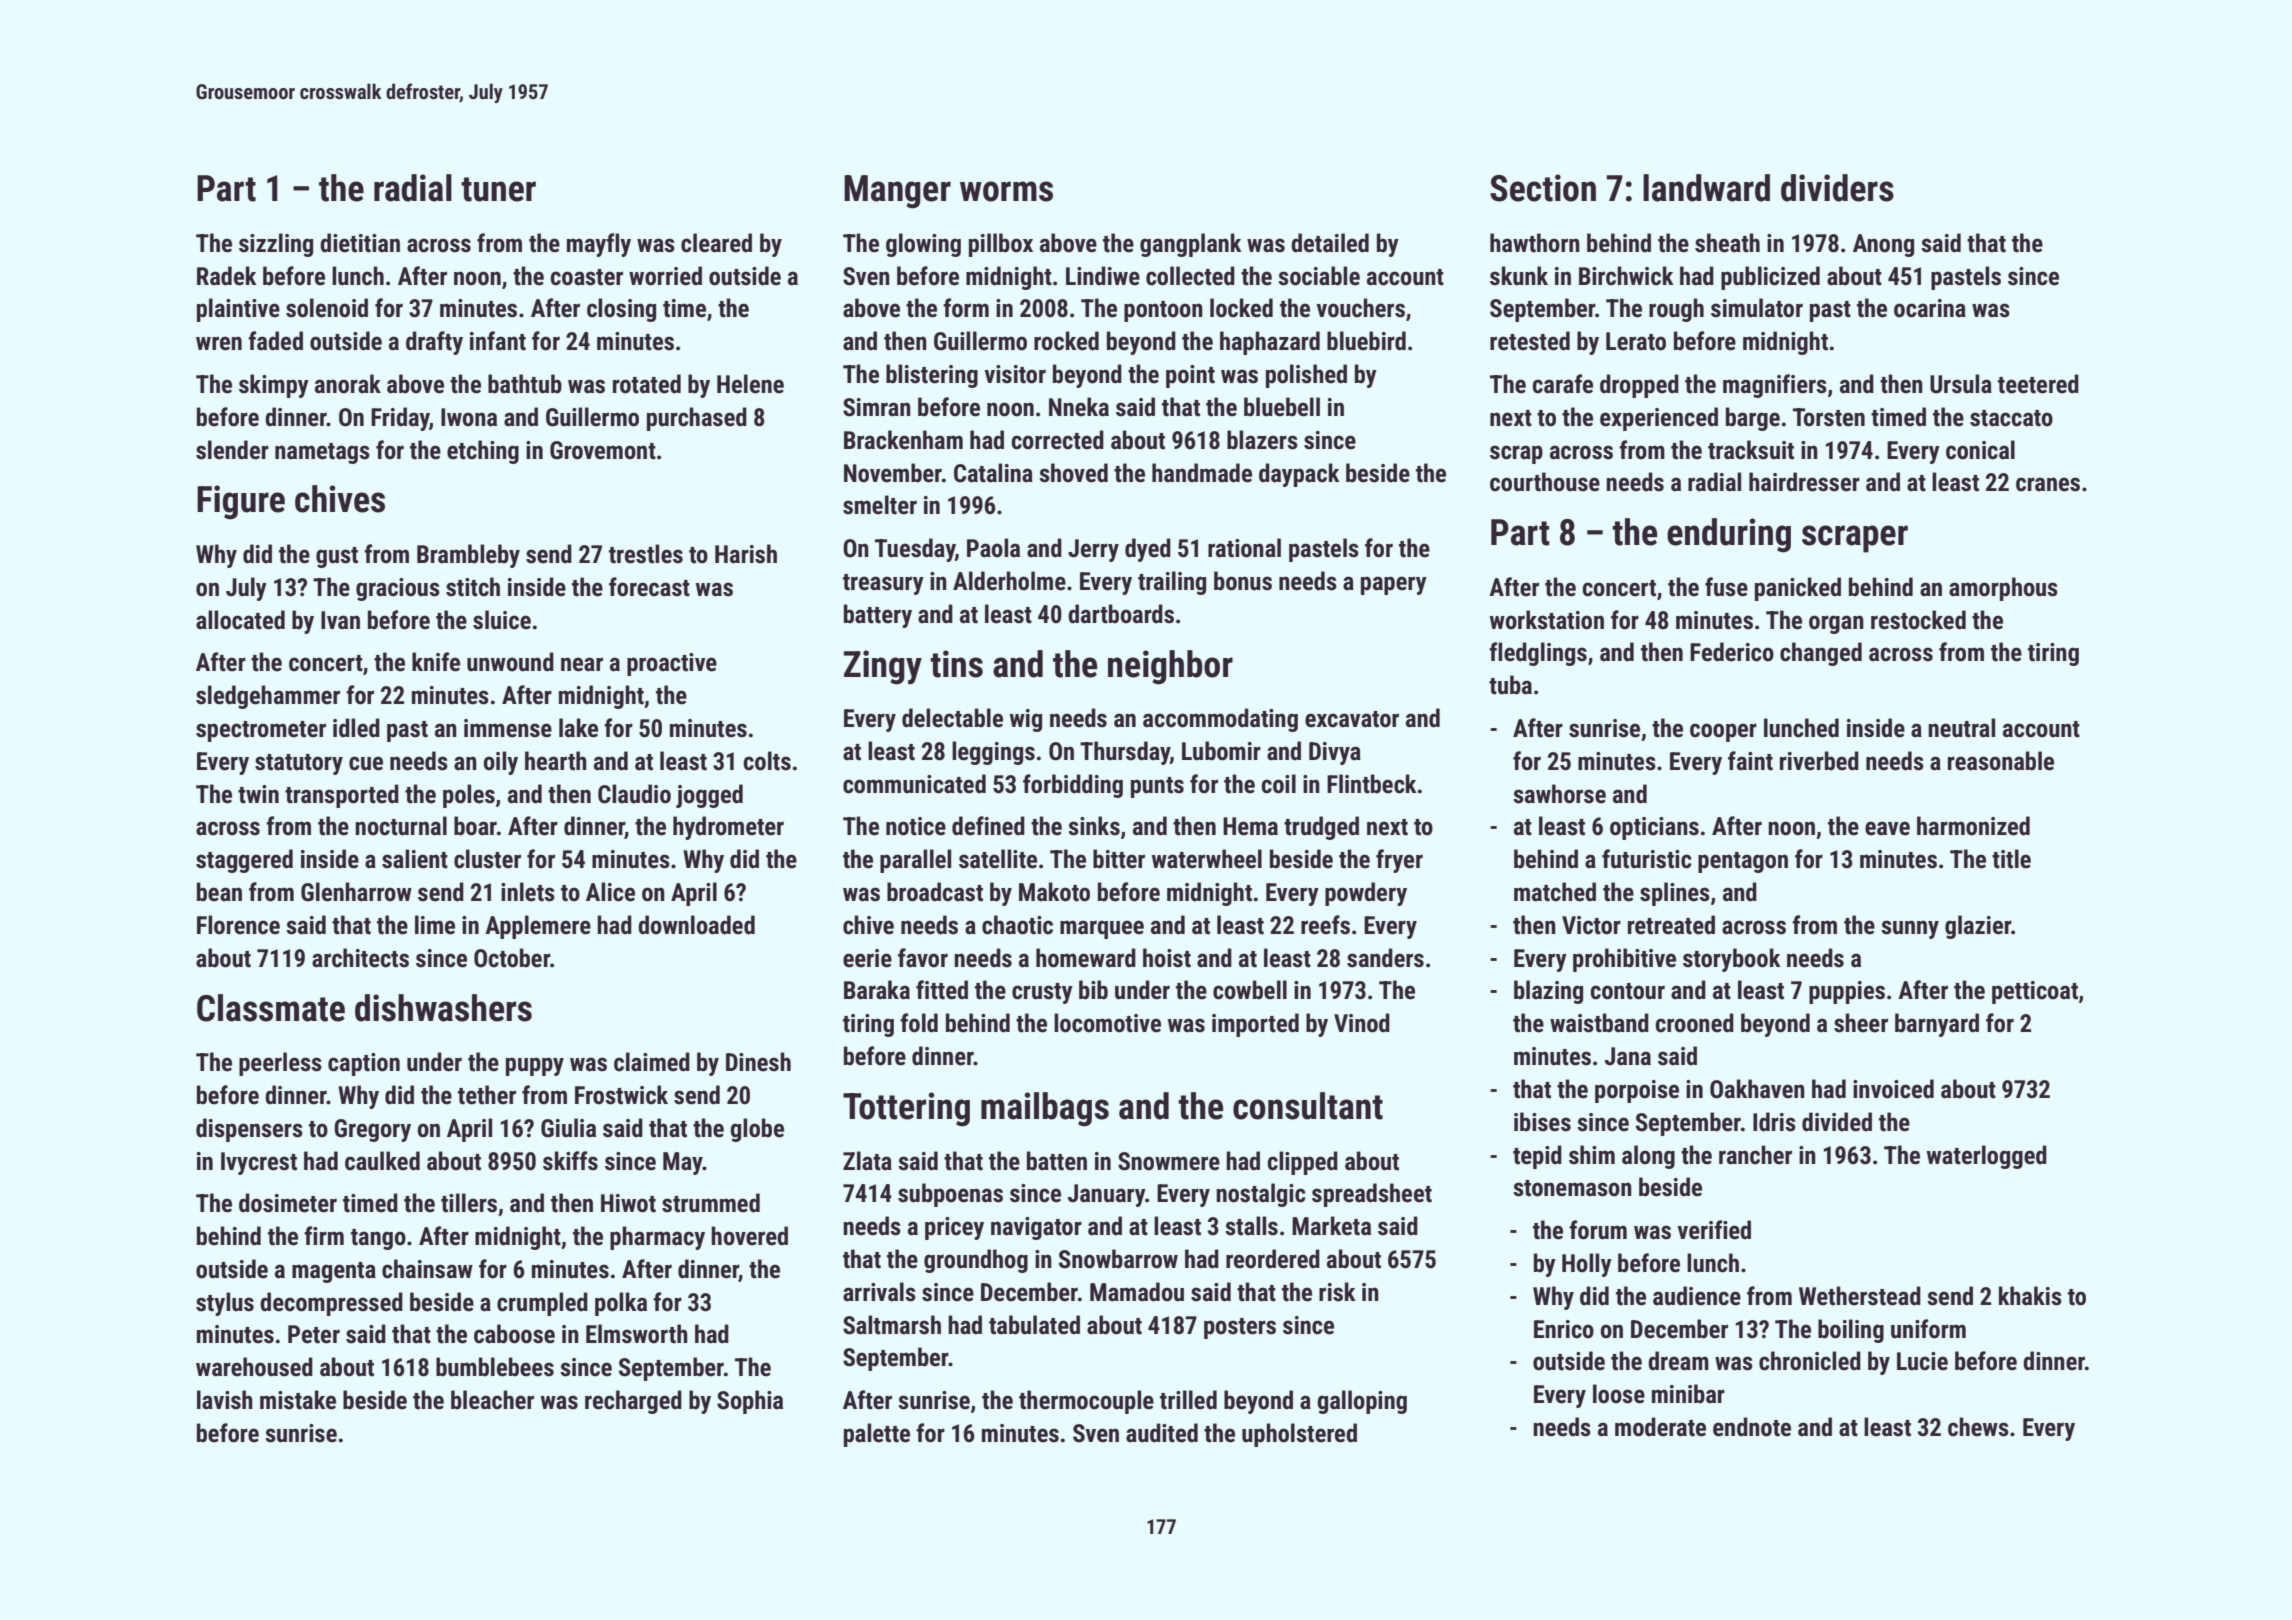 This image has height=1620, width=2292. I want to click on dietitian, so click(360, 243).
